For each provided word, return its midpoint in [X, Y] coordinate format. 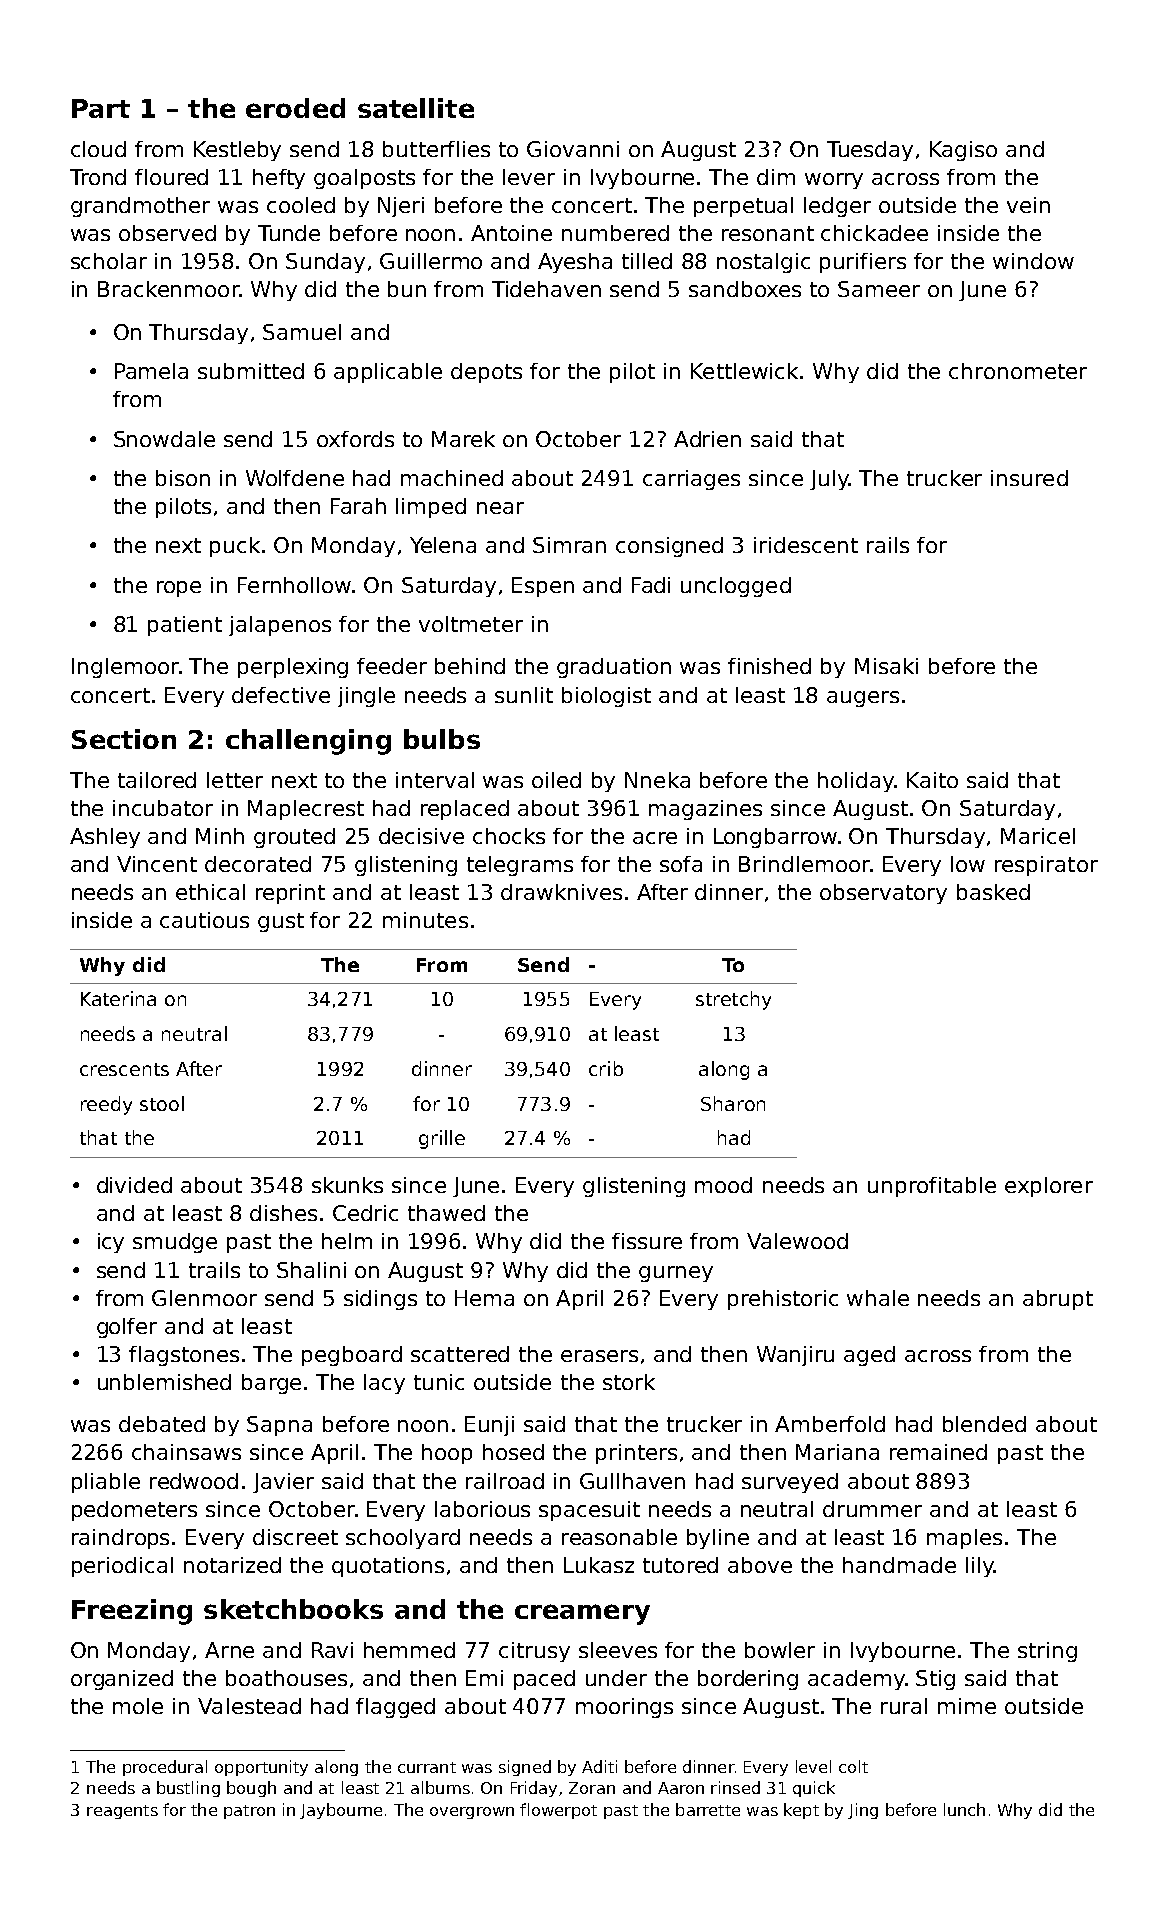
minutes [425, 920]
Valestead [249, 1706]
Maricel [1038, 836]
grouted [294, 838]
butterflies [436, 149]
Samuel [302, 332]
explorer [1049, 1187]
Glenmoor [204, 1298]
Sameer [879, 289]
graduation [614, 668]
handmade [899, 1565]
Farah [358, 506]
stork [629, 1382]
